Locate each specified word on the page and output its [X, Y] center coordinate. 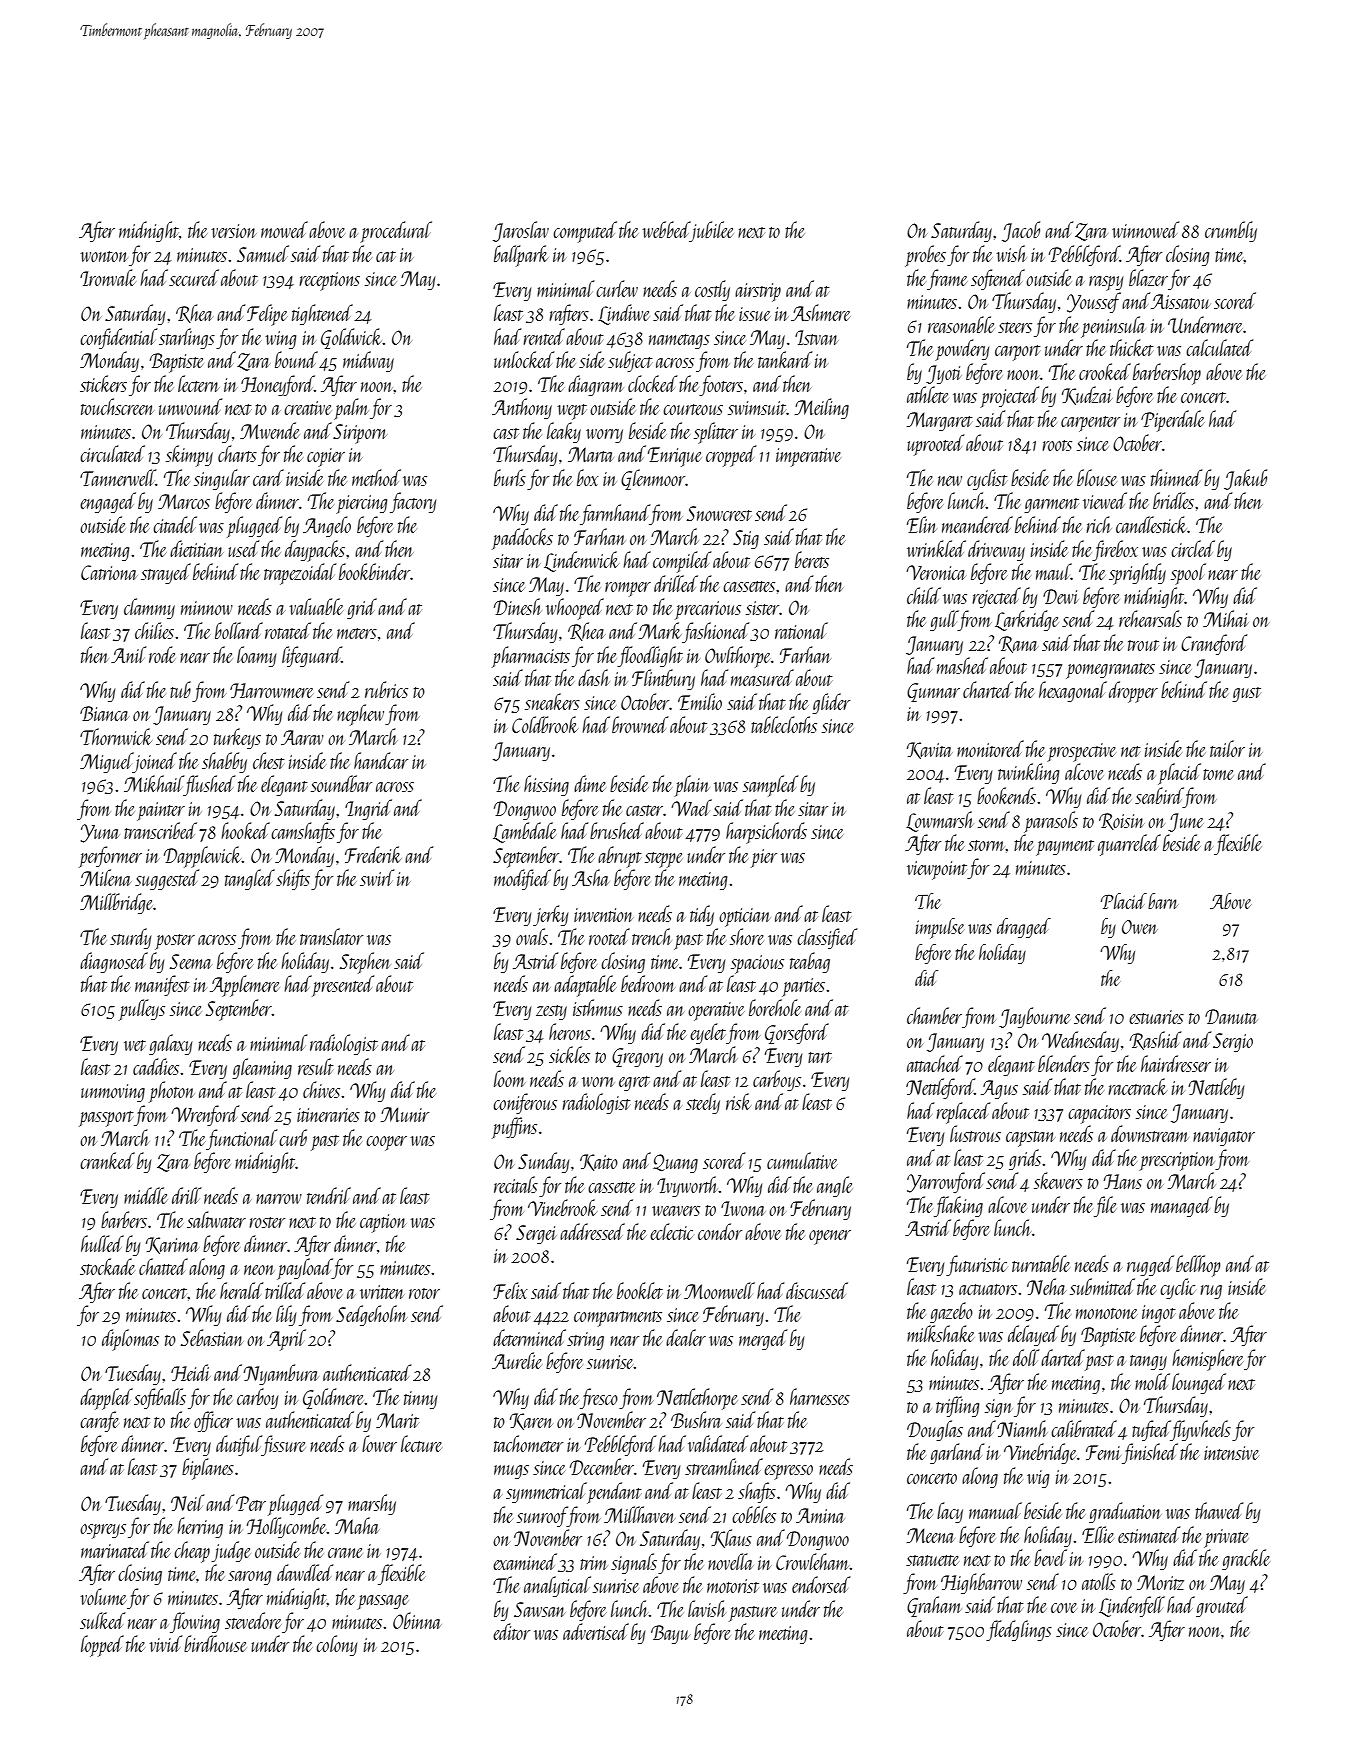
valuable [316, 606]
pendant [614, 1493]
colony [336, 1645]
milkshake [941, 1333]
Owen [1140, 927]
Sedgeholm [371, 1315]
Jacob [1021, 231]
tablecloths [784, 724]
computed [585, 232]
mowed [284, 229]
